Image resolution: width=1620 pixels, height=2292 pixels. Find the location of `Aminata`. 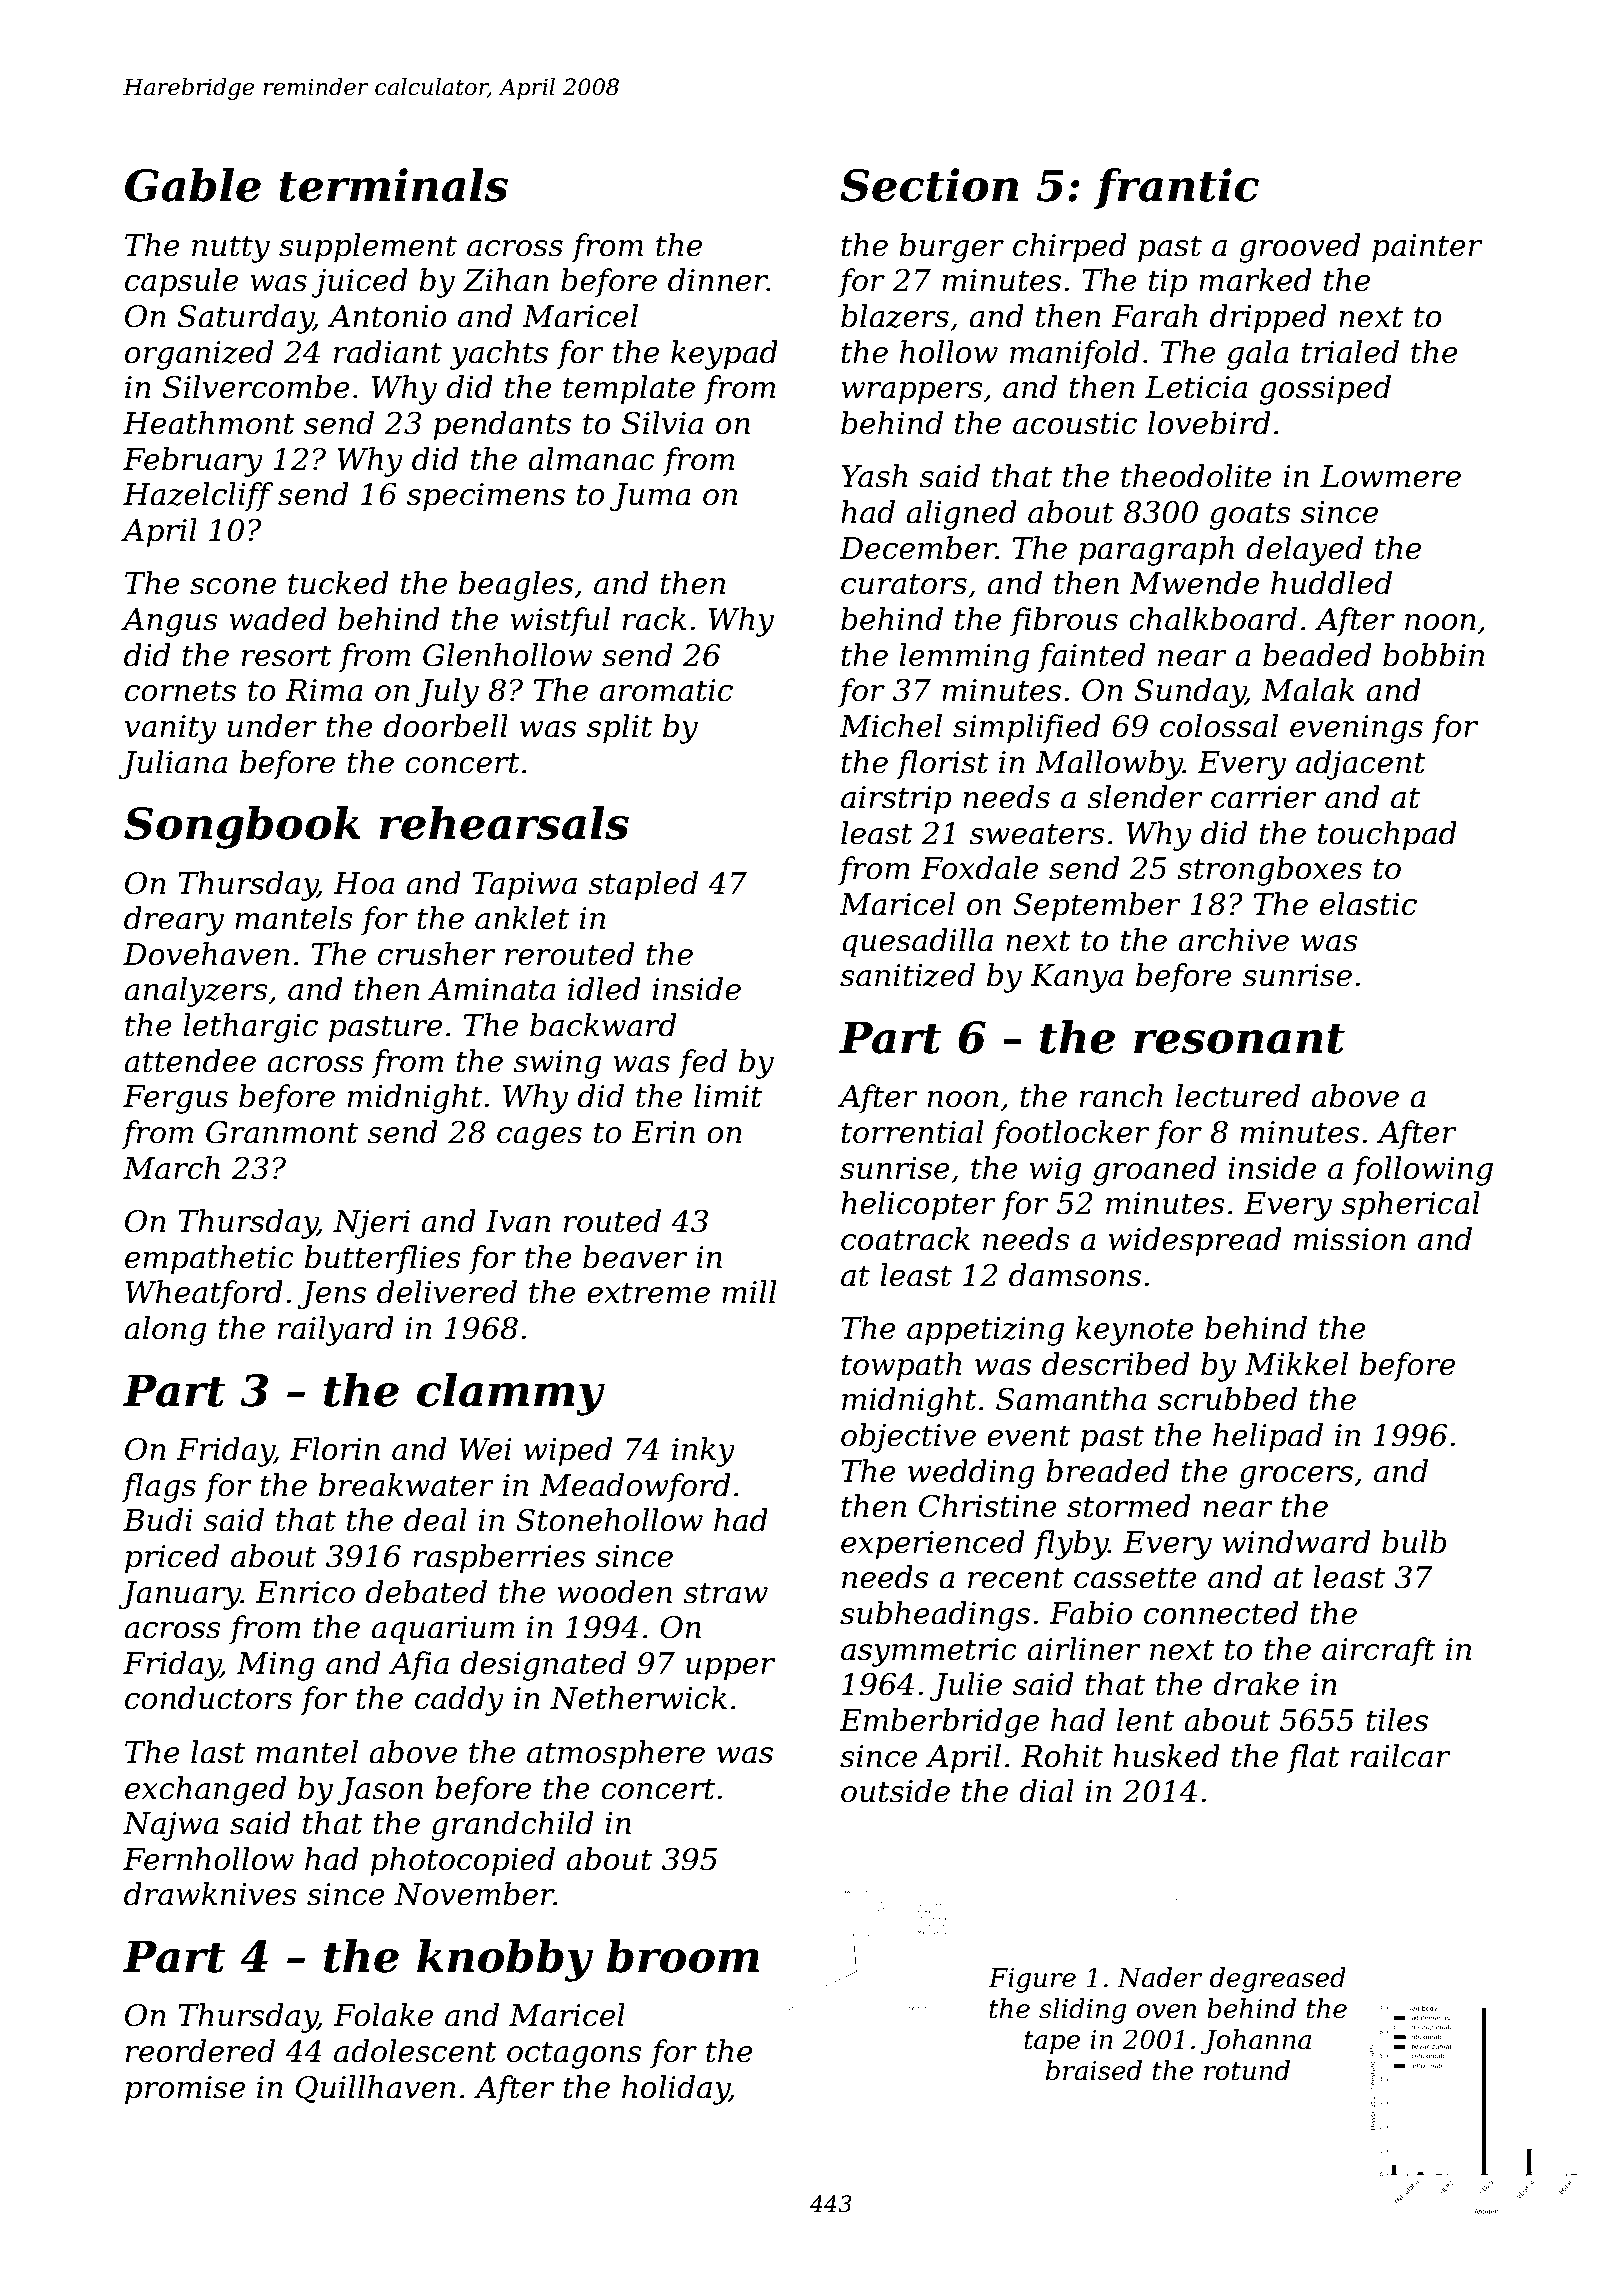

Aminata is located at coordinates (491, 989).
